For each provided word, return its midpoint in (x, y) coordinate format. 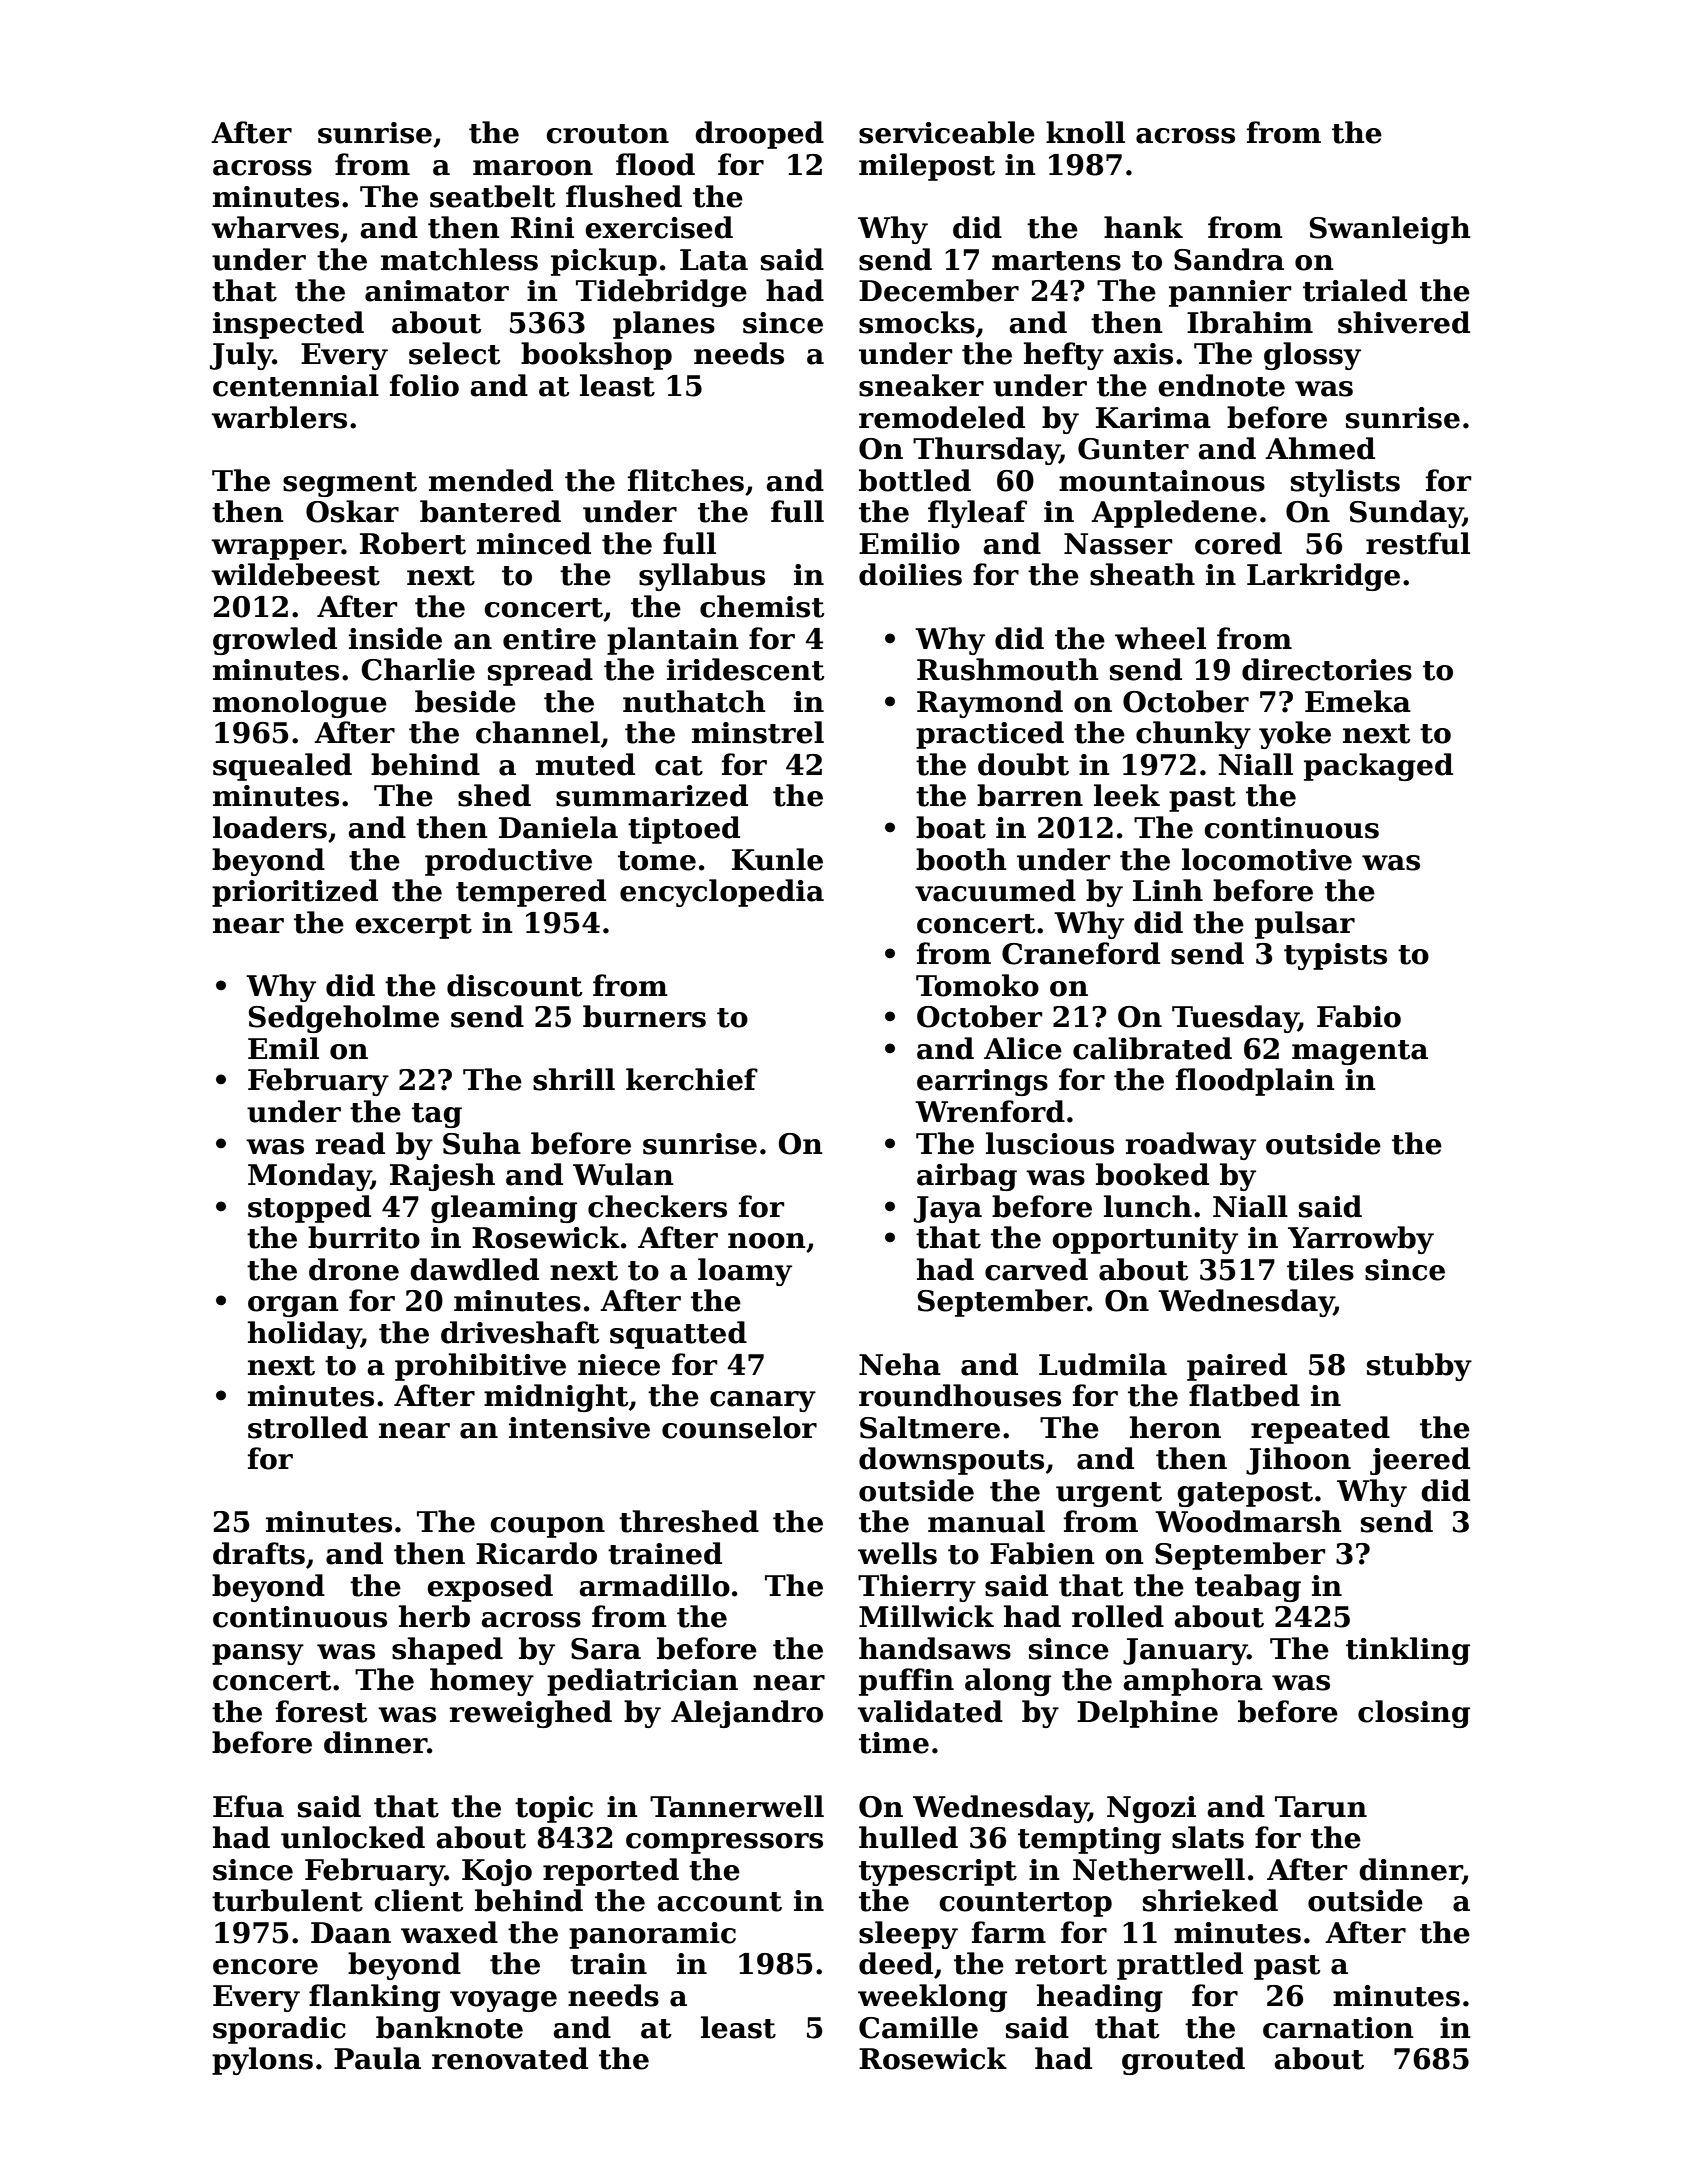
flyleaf (977, 514)
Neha (900, 1364)
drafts (259, 1553)
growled (275, 641)
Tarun (1321, 1807)
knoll (1085, 132)
